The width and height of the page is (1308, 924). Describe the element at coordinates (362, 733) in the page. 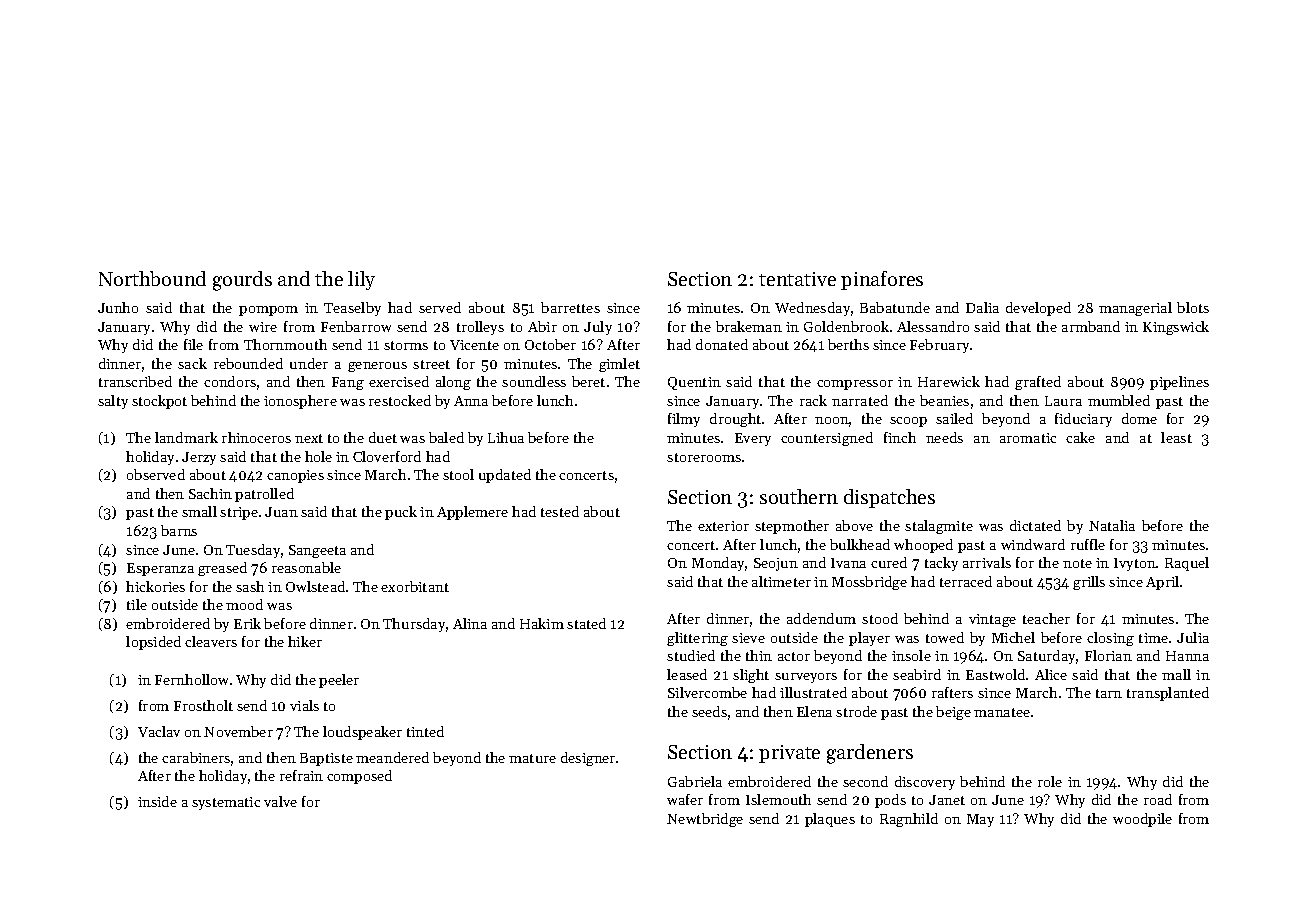

I see `loudspeaker` at that location.
